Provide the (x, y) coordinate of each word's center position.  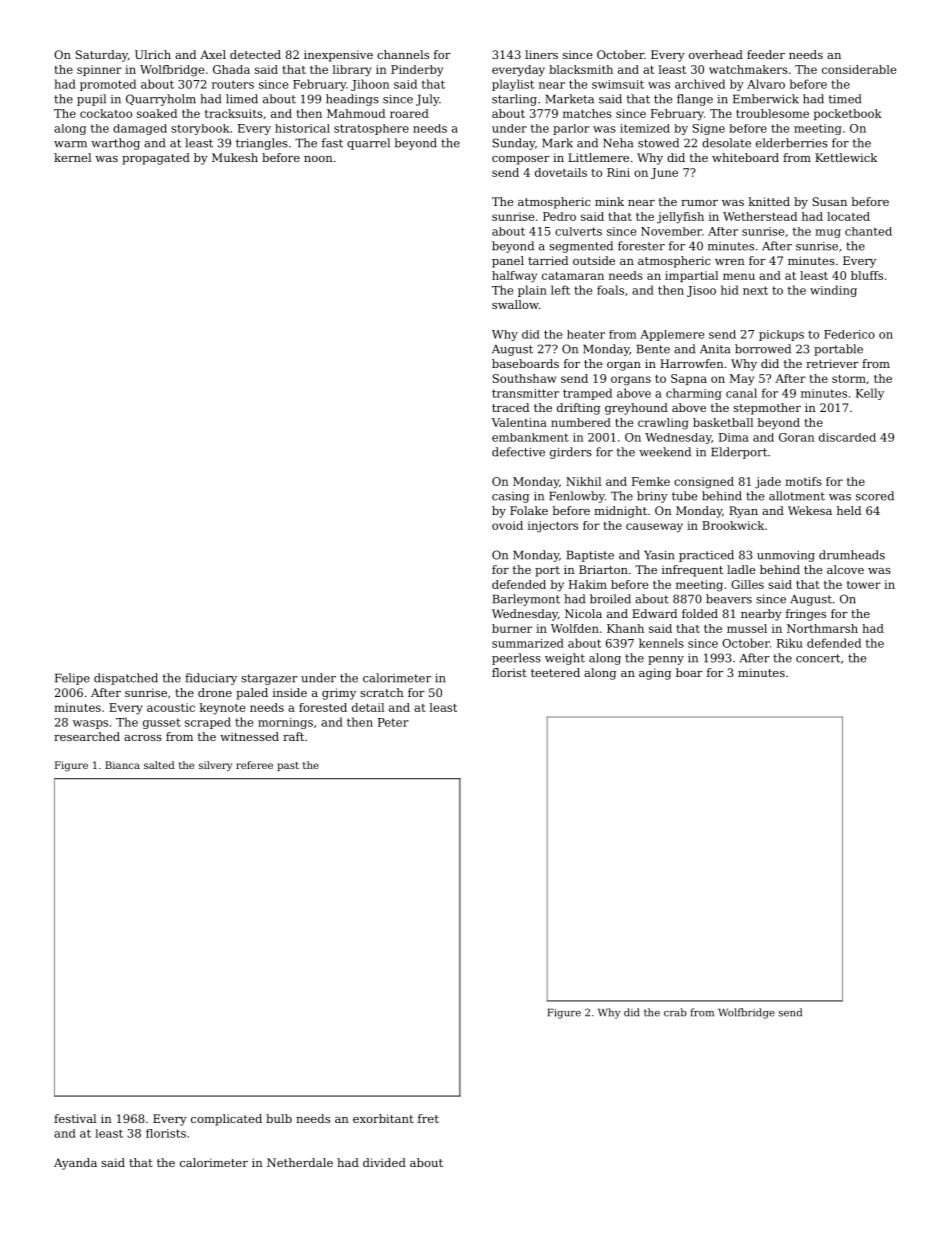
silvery (215, 766)
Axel (213, 54)
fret (428, 1118)
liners (541, 54)
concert (818, 658)
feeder (766, 54)
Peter (393, 722)
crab (675, 1012)
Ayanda (75, 1164)
